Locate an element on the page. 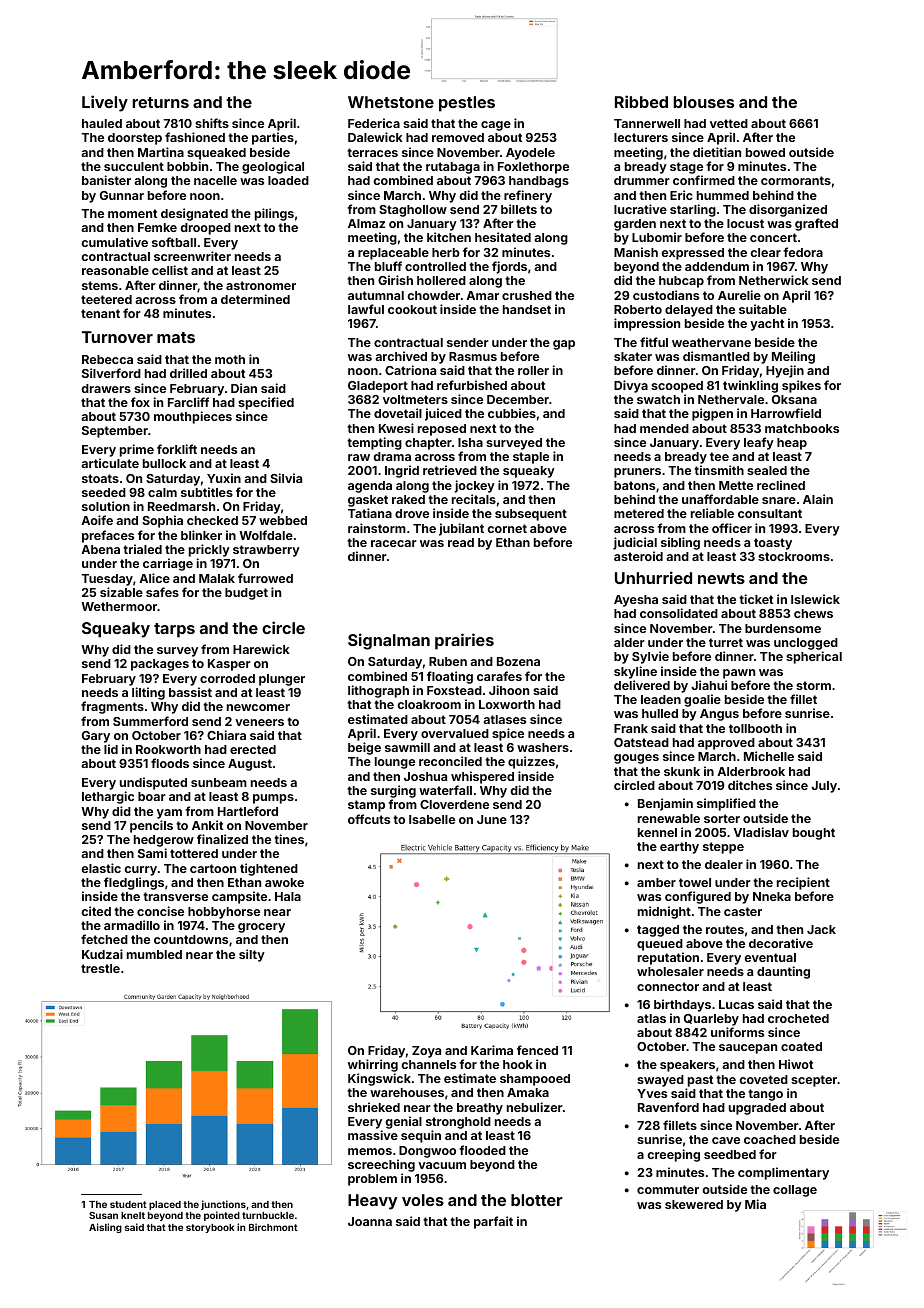 The image size is (924, 1308). Frank is located at coordinates (631, 728).
